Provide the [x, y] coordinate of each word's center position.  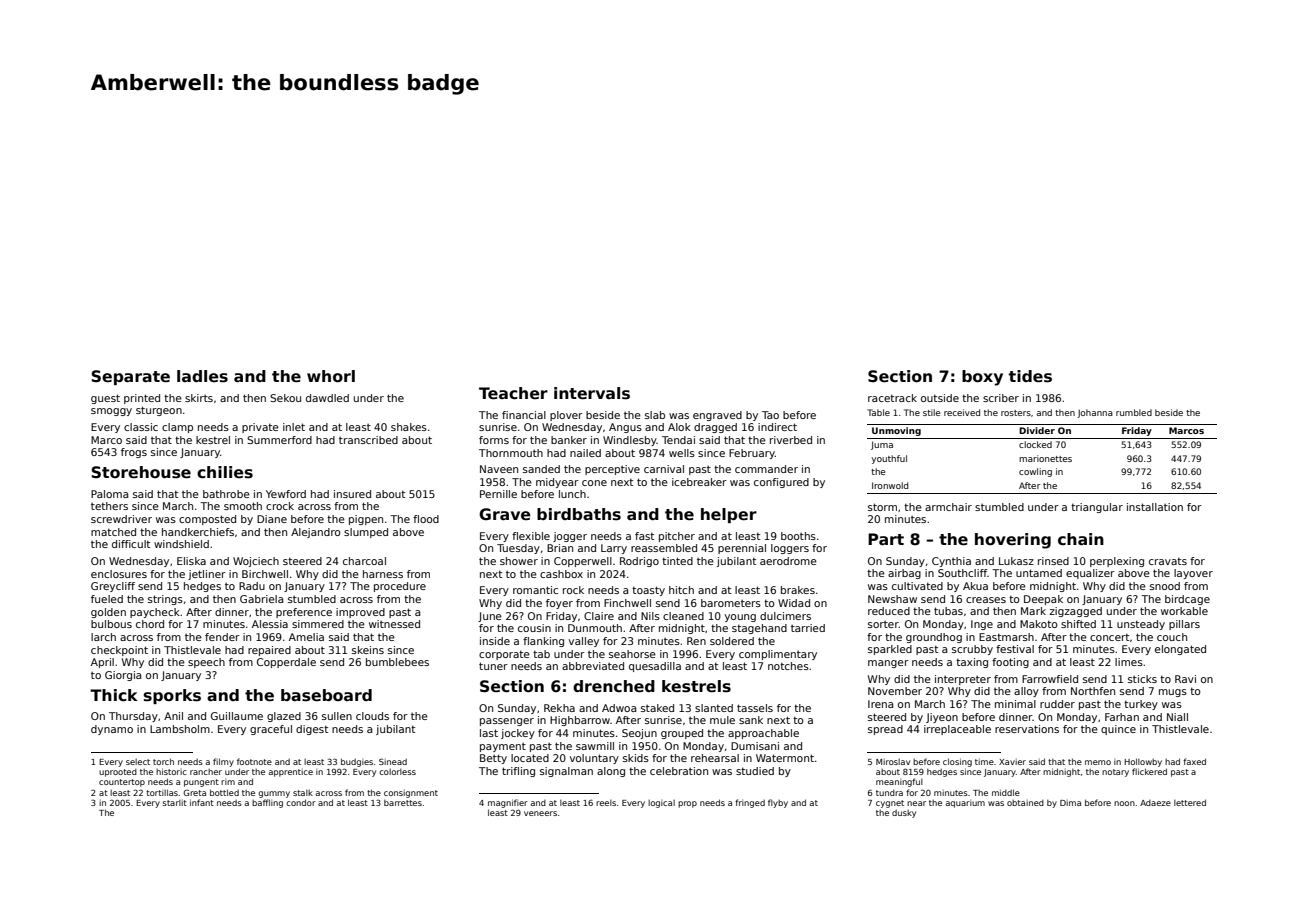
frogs [134, 453]
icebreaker [699, 482]
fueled [107, 599]
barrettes [403, 803]
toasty [648, 591]
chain [1081, 539]
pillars [1184, 625]
